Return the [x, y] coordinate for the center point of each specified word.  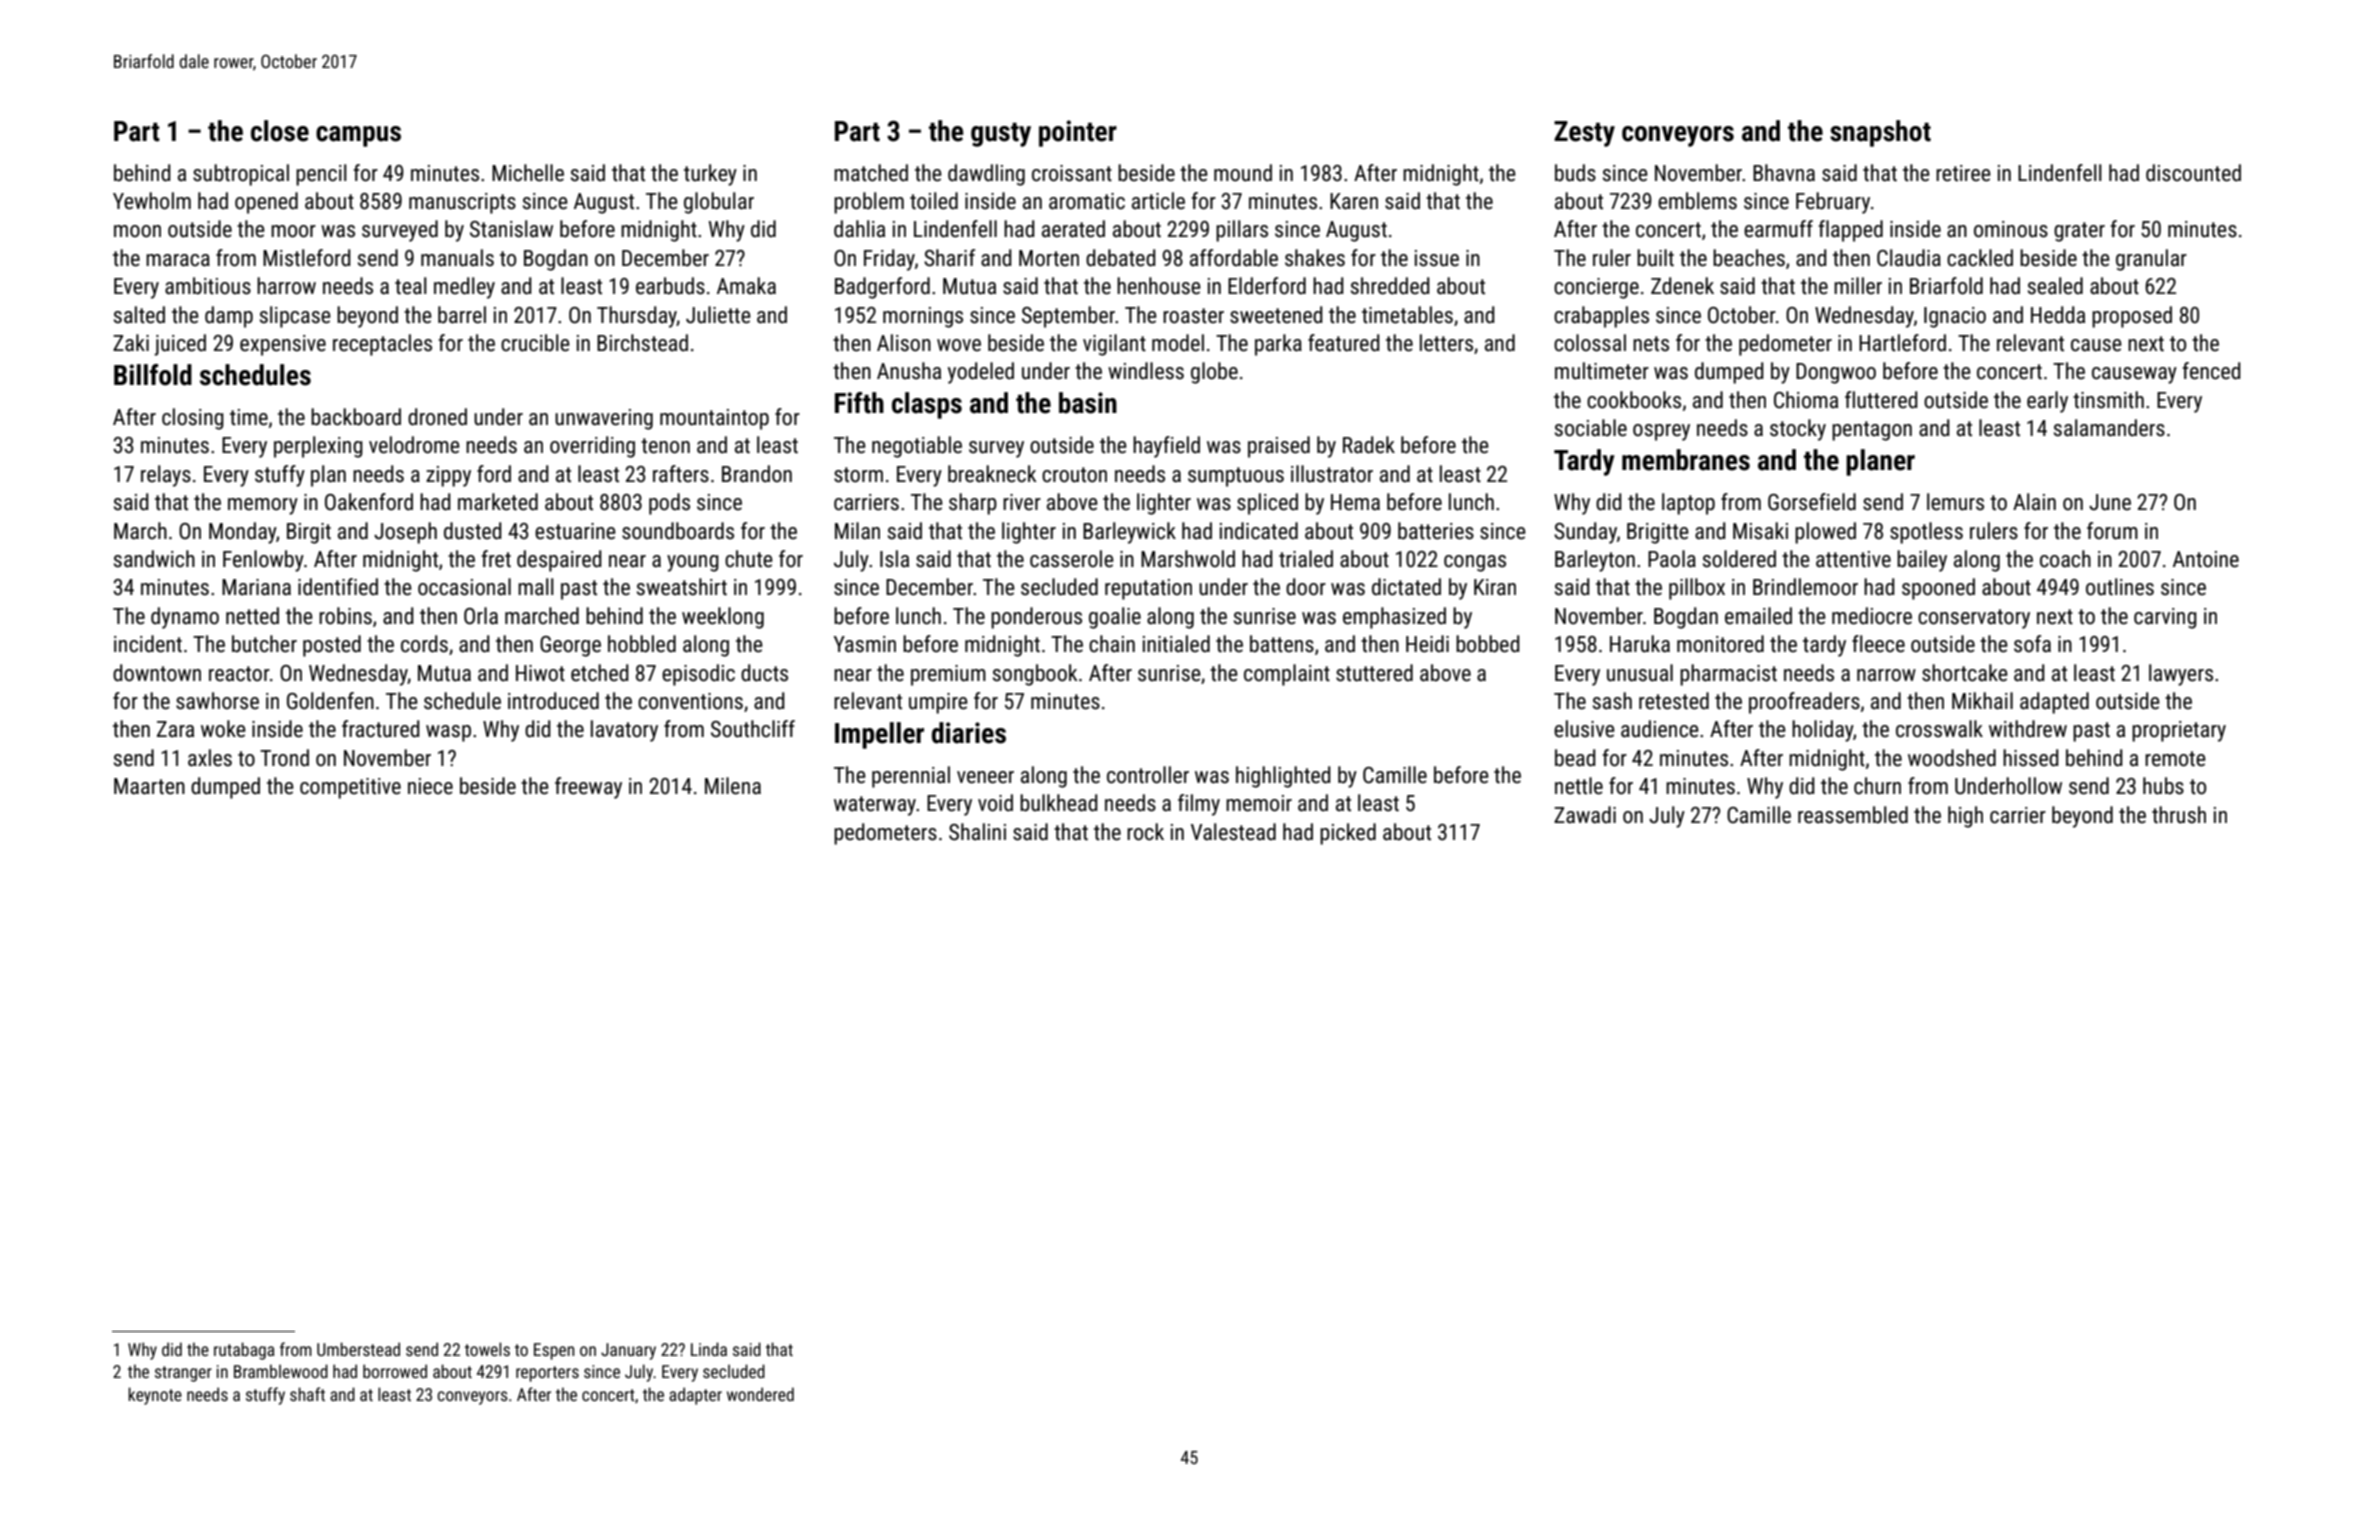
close [280, 131]
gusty [1001, 135]
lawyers [2181, 675]
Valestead [1233, 832]
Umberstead [358, 1349]
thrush [2179, 815]
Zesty [1584, 134]
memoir [1259, 803]
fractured [381, 729]
